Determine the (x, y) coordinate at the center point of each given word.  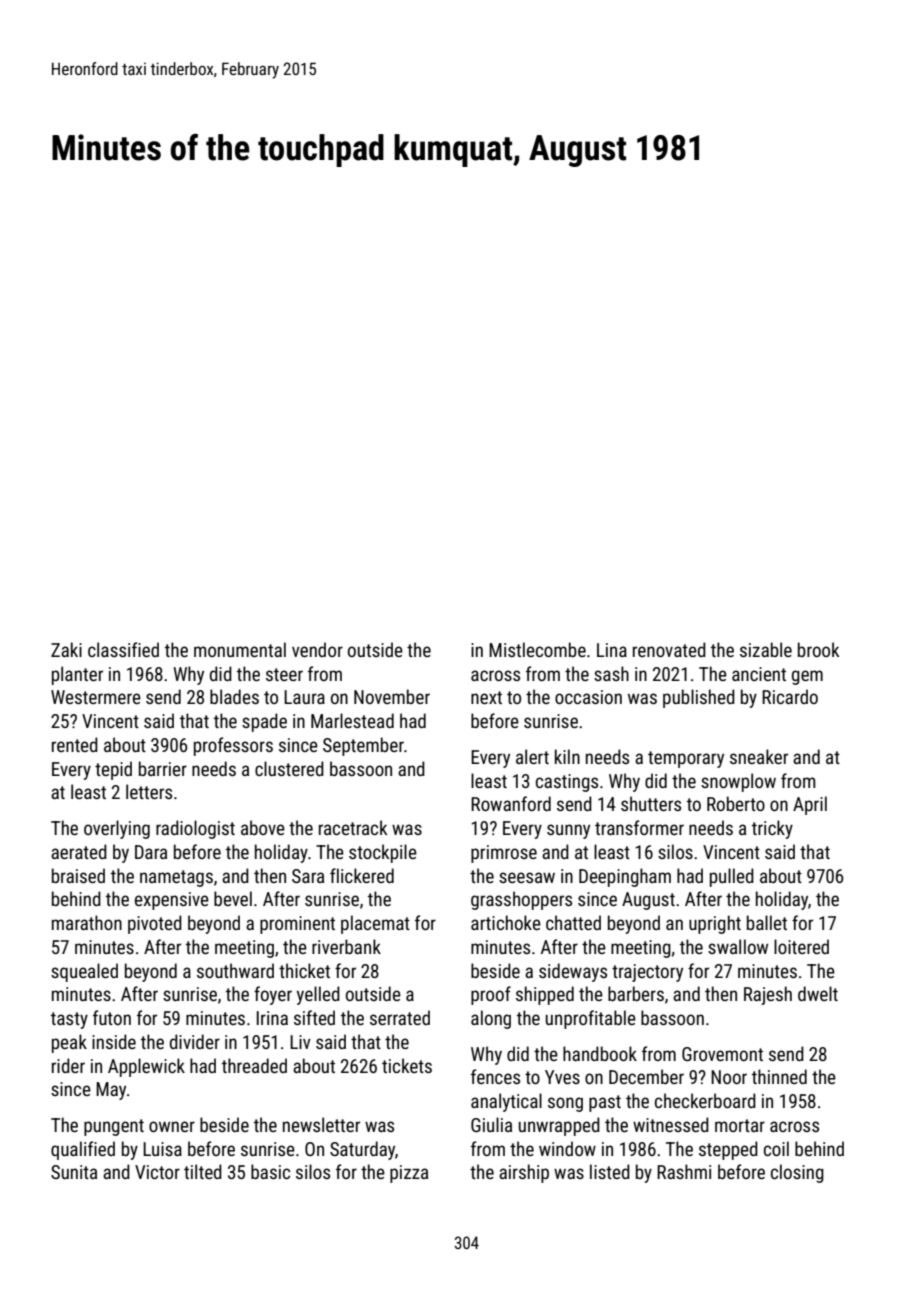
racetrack (353, 827)
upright (715, 924)
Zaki (66, 649)
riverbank (346, 946)
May (111, 1091)
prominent (297, 925)
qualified (83, 1150)
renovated (669, 649)
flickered (362, 875)
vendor (317, 649)
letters (149, 791)
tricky (772, 829)
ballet (767, 922)
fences (495, 1076)
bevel (233, 898)
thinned (779, 1076)
